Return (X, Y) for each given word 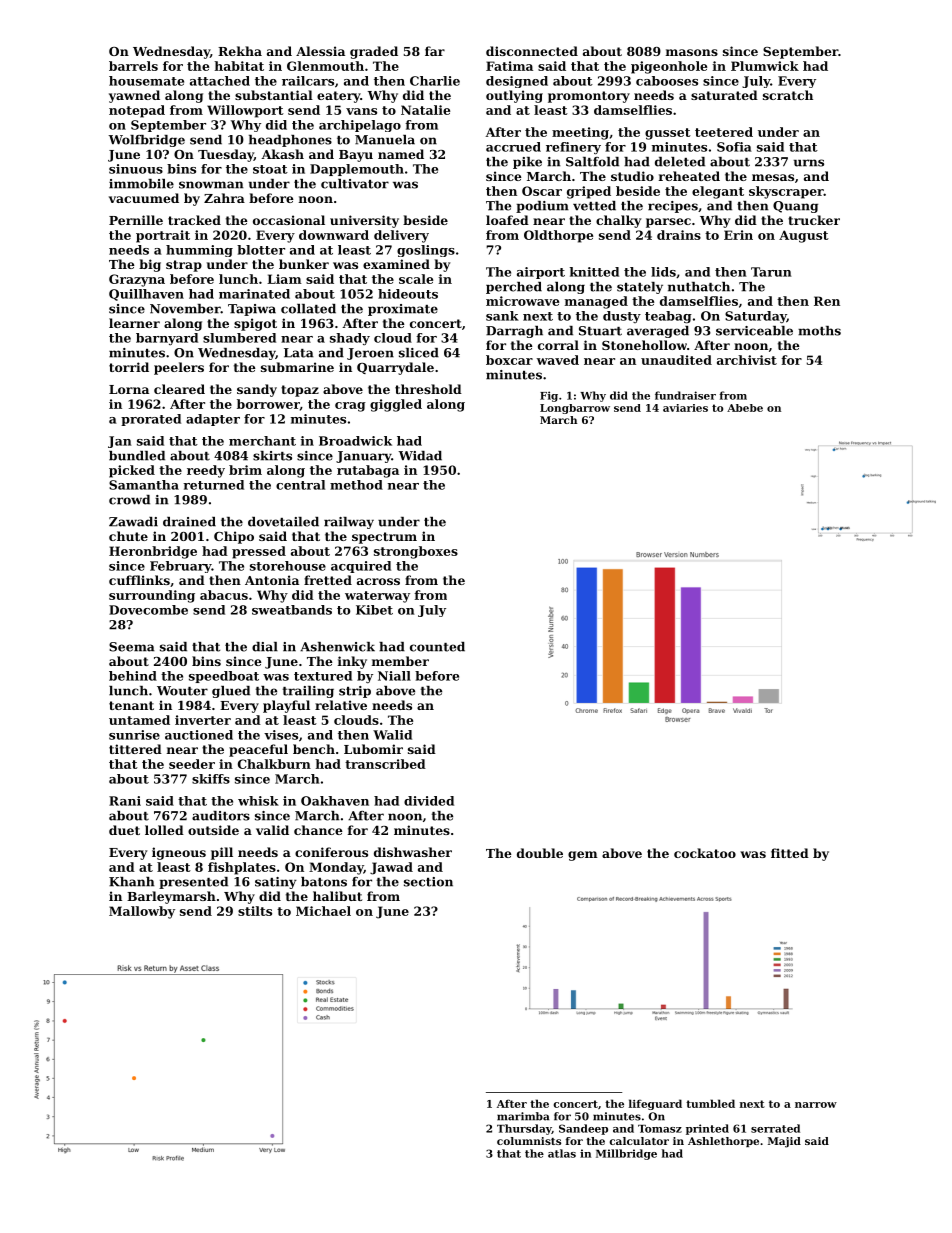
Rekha (240, 51)
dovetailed (283, 522)
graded (374, 52)
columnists (529, 1141)
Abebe (745, 408)
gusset (668, 134)
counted (437, 647)
